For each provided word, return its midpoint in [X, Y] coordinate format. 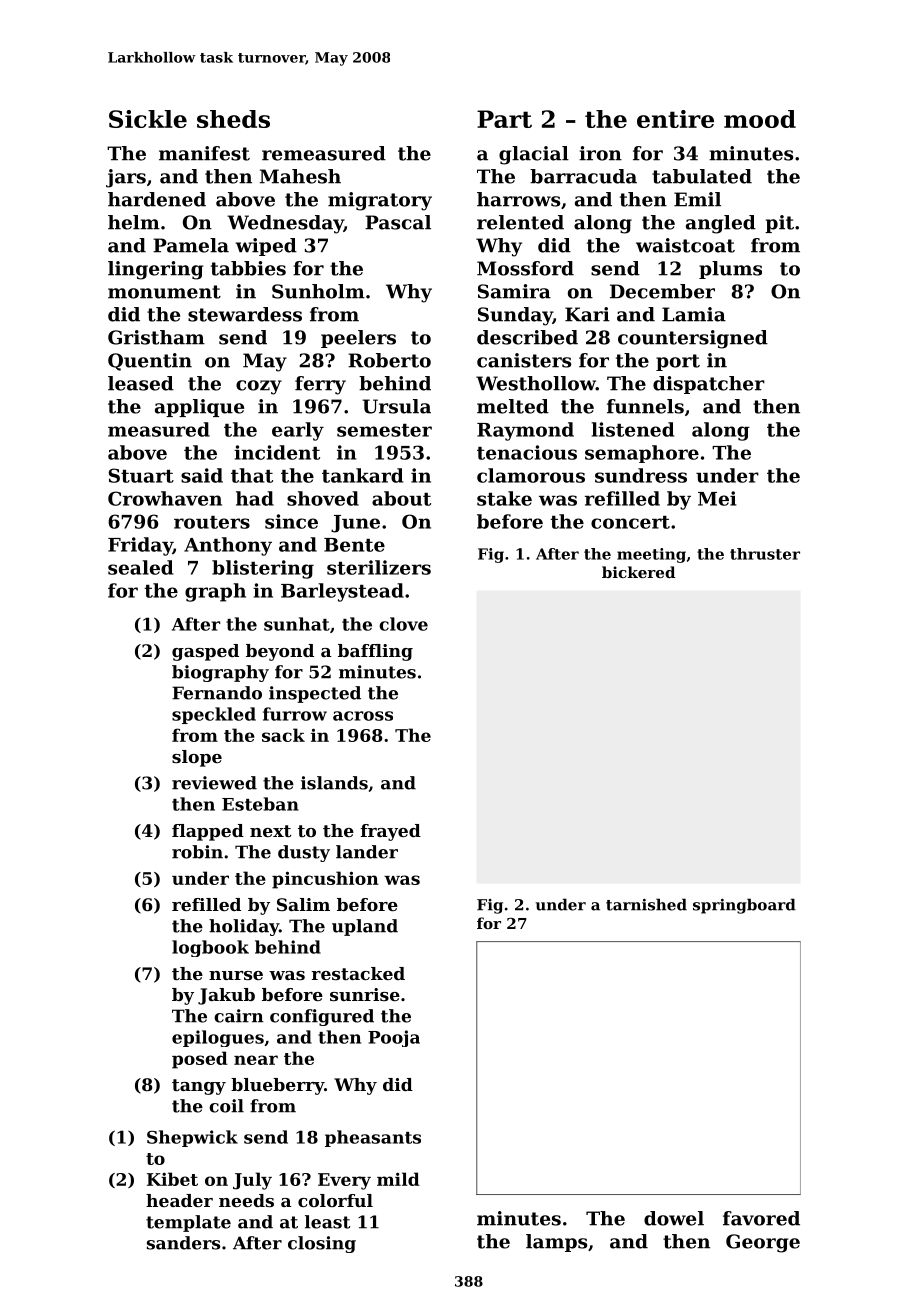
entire [675, 119]
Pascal [398, 222]
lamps [556, 1243]
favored [761, 1218]
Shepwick [192, 1138]
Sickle [148, 119]
